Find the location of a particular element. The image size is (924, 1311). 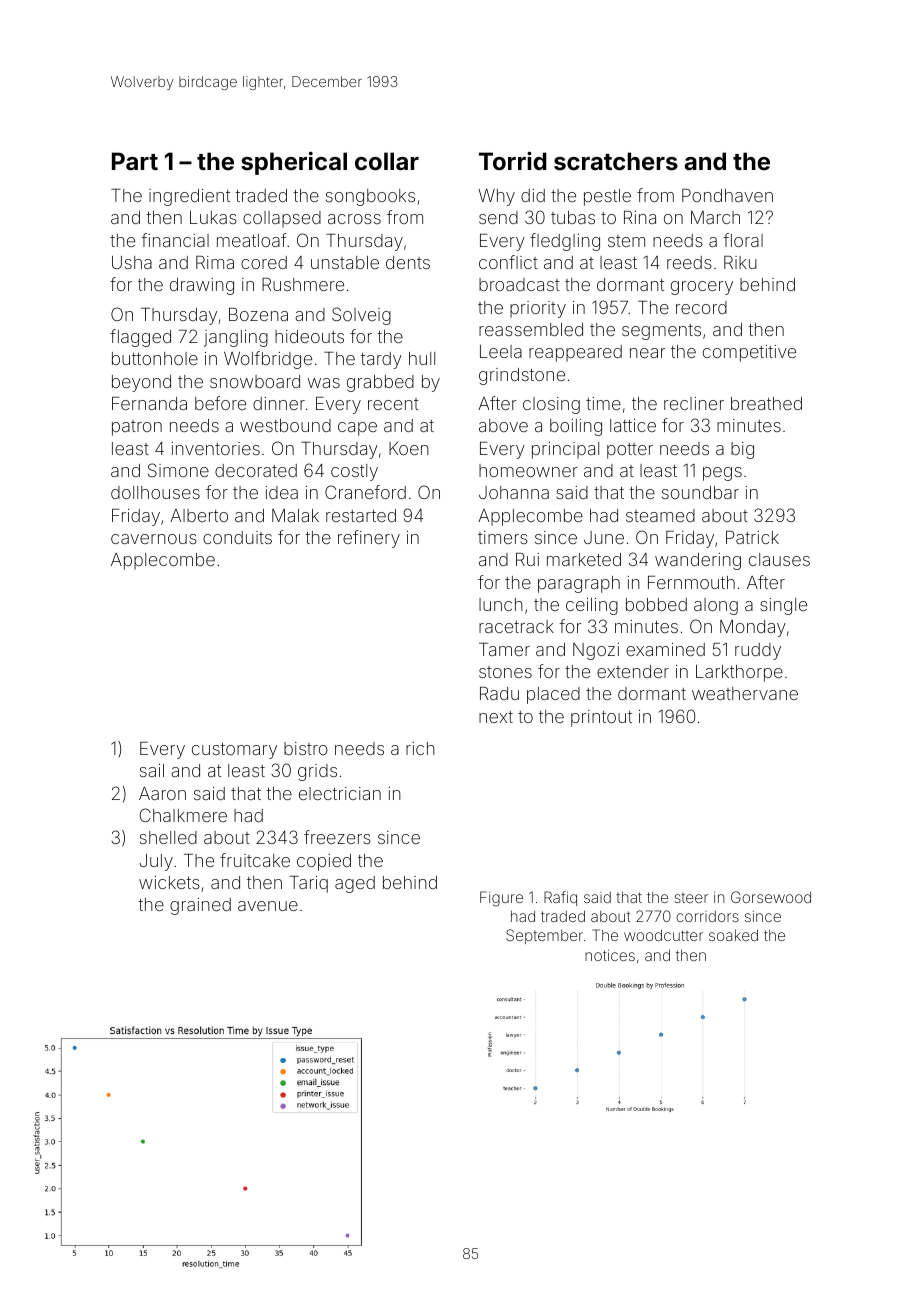

homeowner is located at coordinates (528, 470).
